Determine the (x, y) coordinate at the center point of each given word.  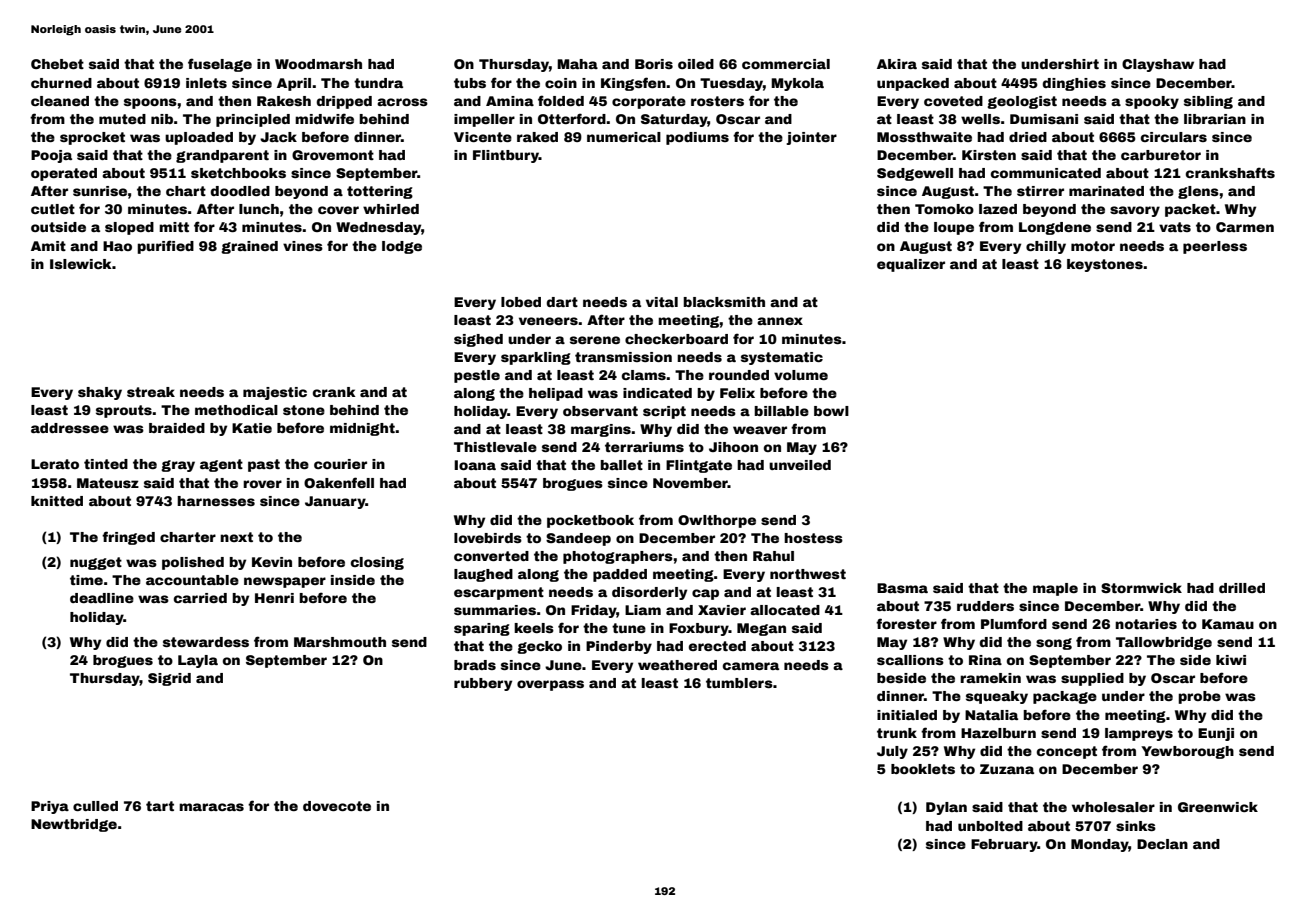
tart (160, 806)
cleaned (60, 101)
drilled (1242, 588)
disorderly (649, 593)
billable (781, 411)
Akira (897, 64)
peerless (1215, 247)
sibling (1208, 102)
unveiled (800, 465)
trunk (897, 733)
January (335, 502)
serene (595, 340)
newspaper (285, 582)
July (892, 752)
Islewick (81, 264)
